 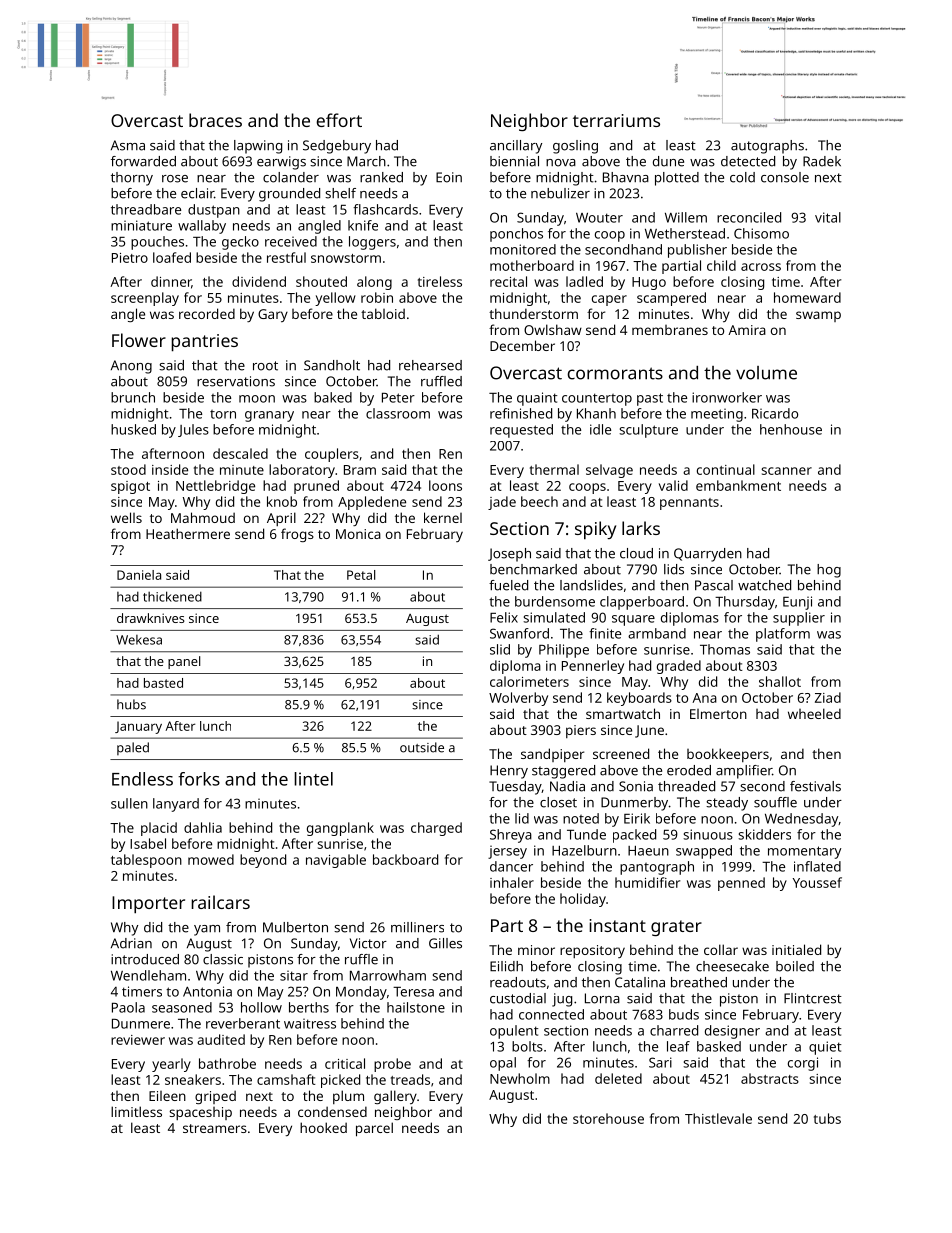 What do you see at coordinates (182, 1007) in the screenshot?
I see `seasoned` at bounding box center [182, 1007].
